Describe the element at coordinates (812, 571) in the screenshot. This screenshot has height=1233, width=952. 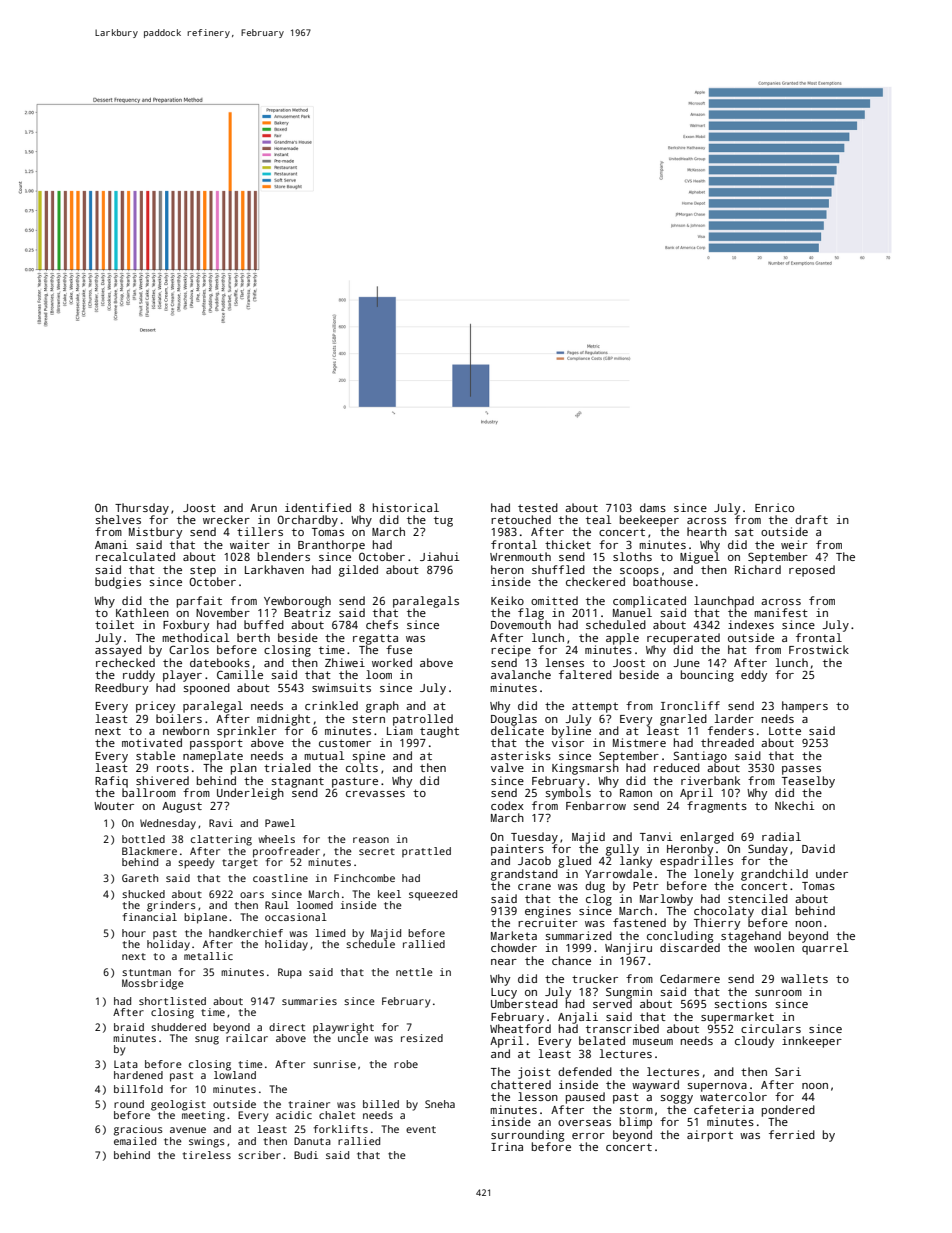
I see `reposed` at that location.
